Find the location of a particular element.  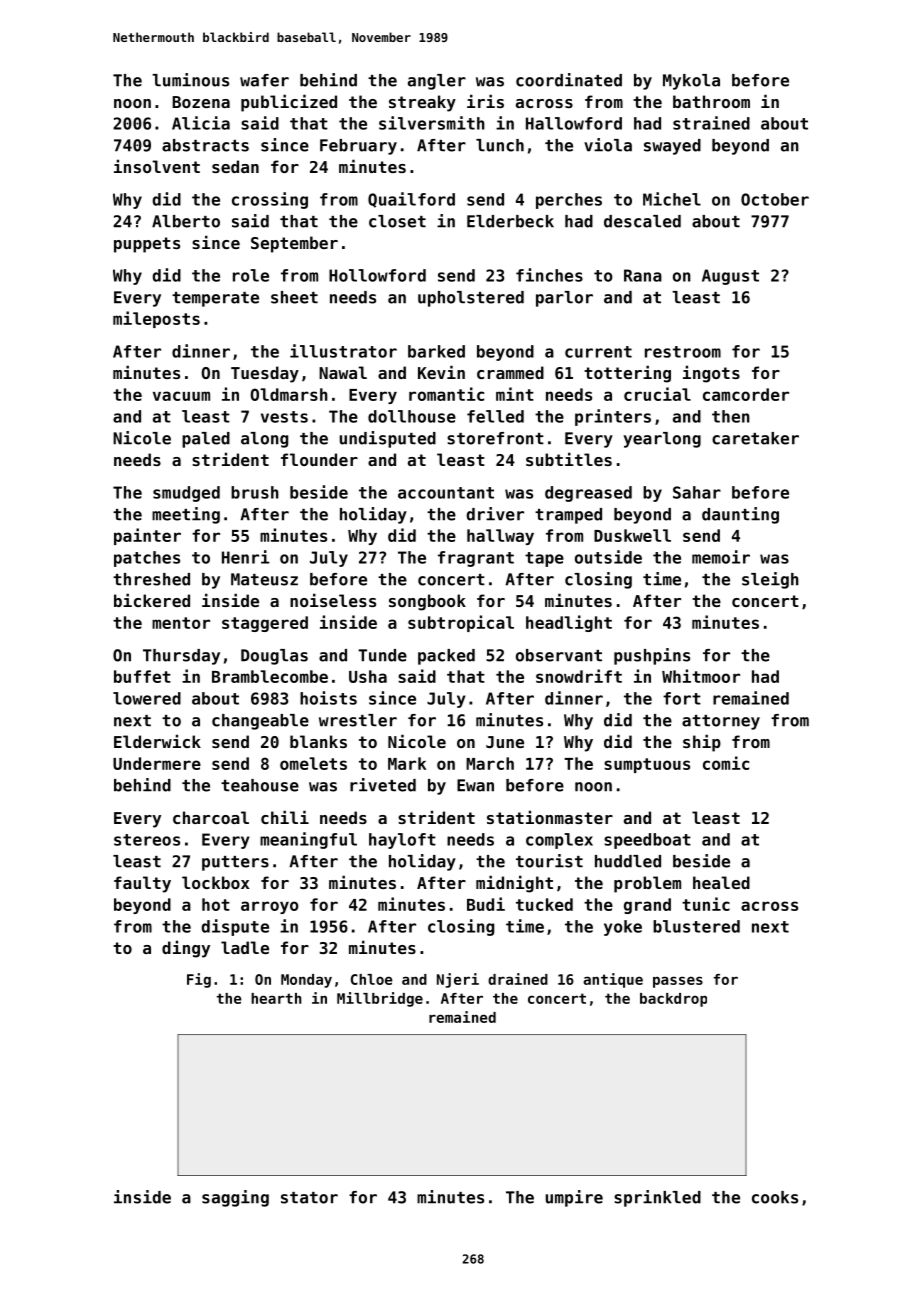

sagging is located at coordinates (235, 1198).
